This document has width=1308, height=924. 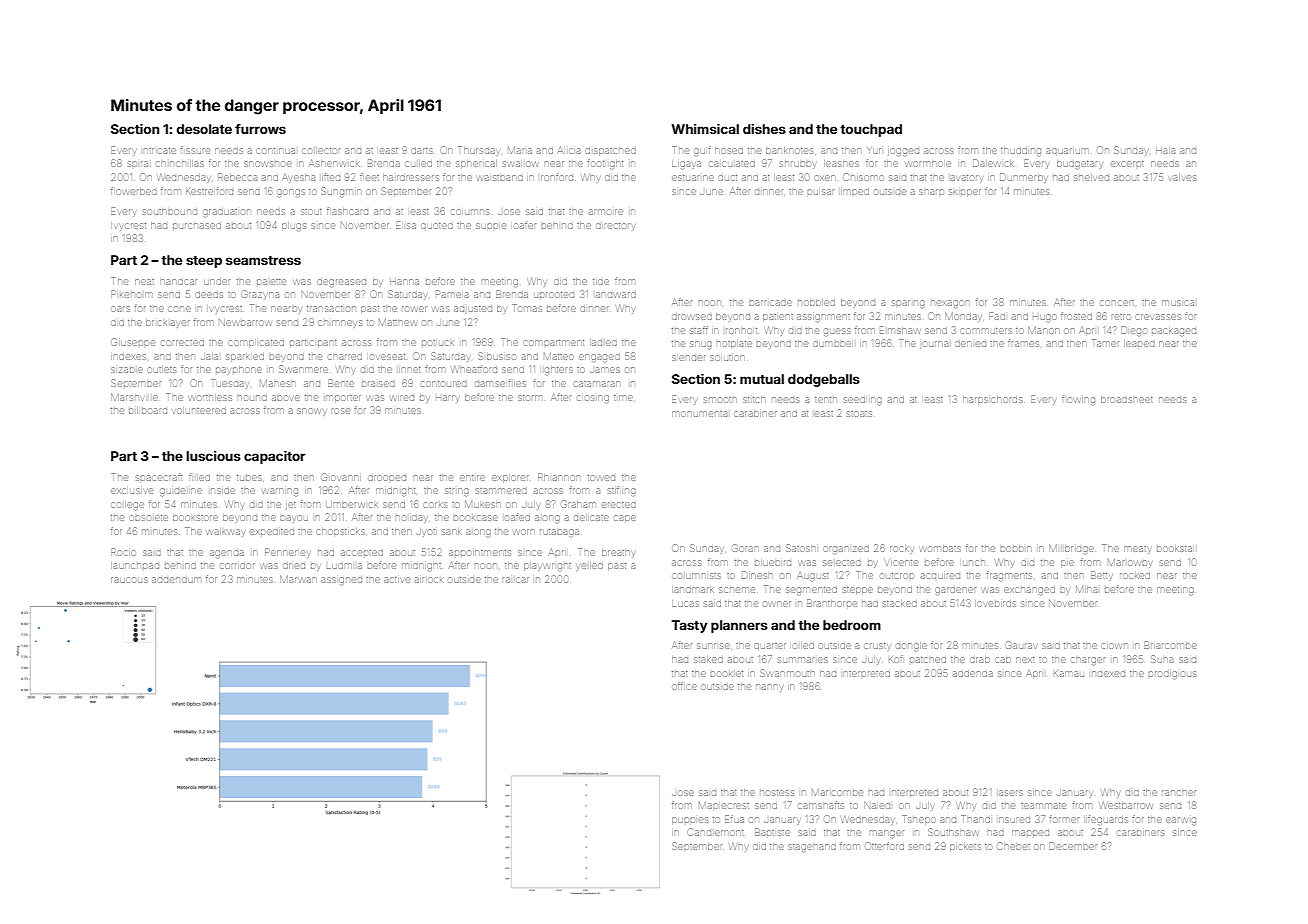 I want to click on office, so click(x=684, y=686).
